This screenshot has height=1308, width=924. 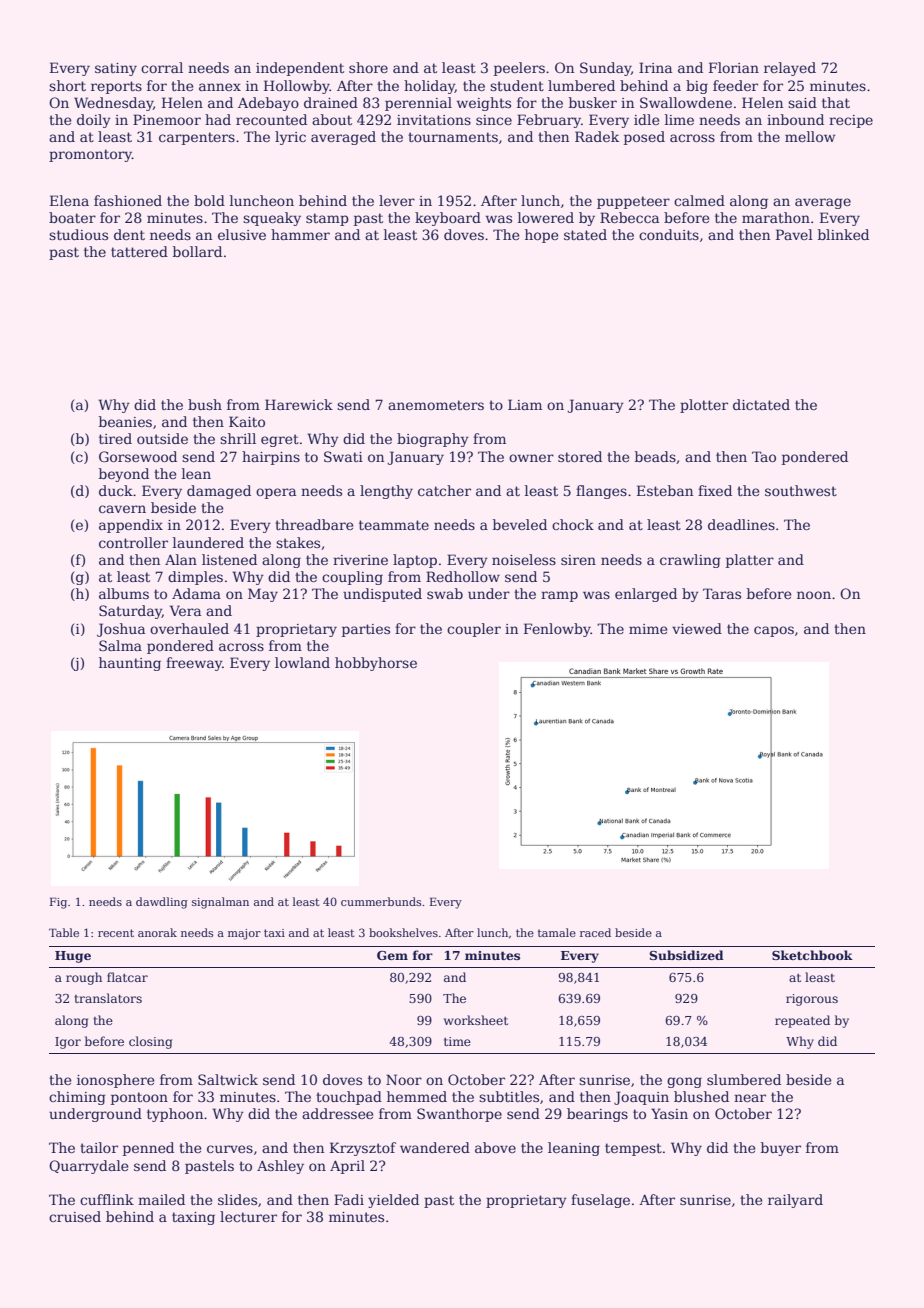 What do you see at coordinates (248, 1216) in the screenshot?
I see `lecturer` at bounding box center [248, 1216].
